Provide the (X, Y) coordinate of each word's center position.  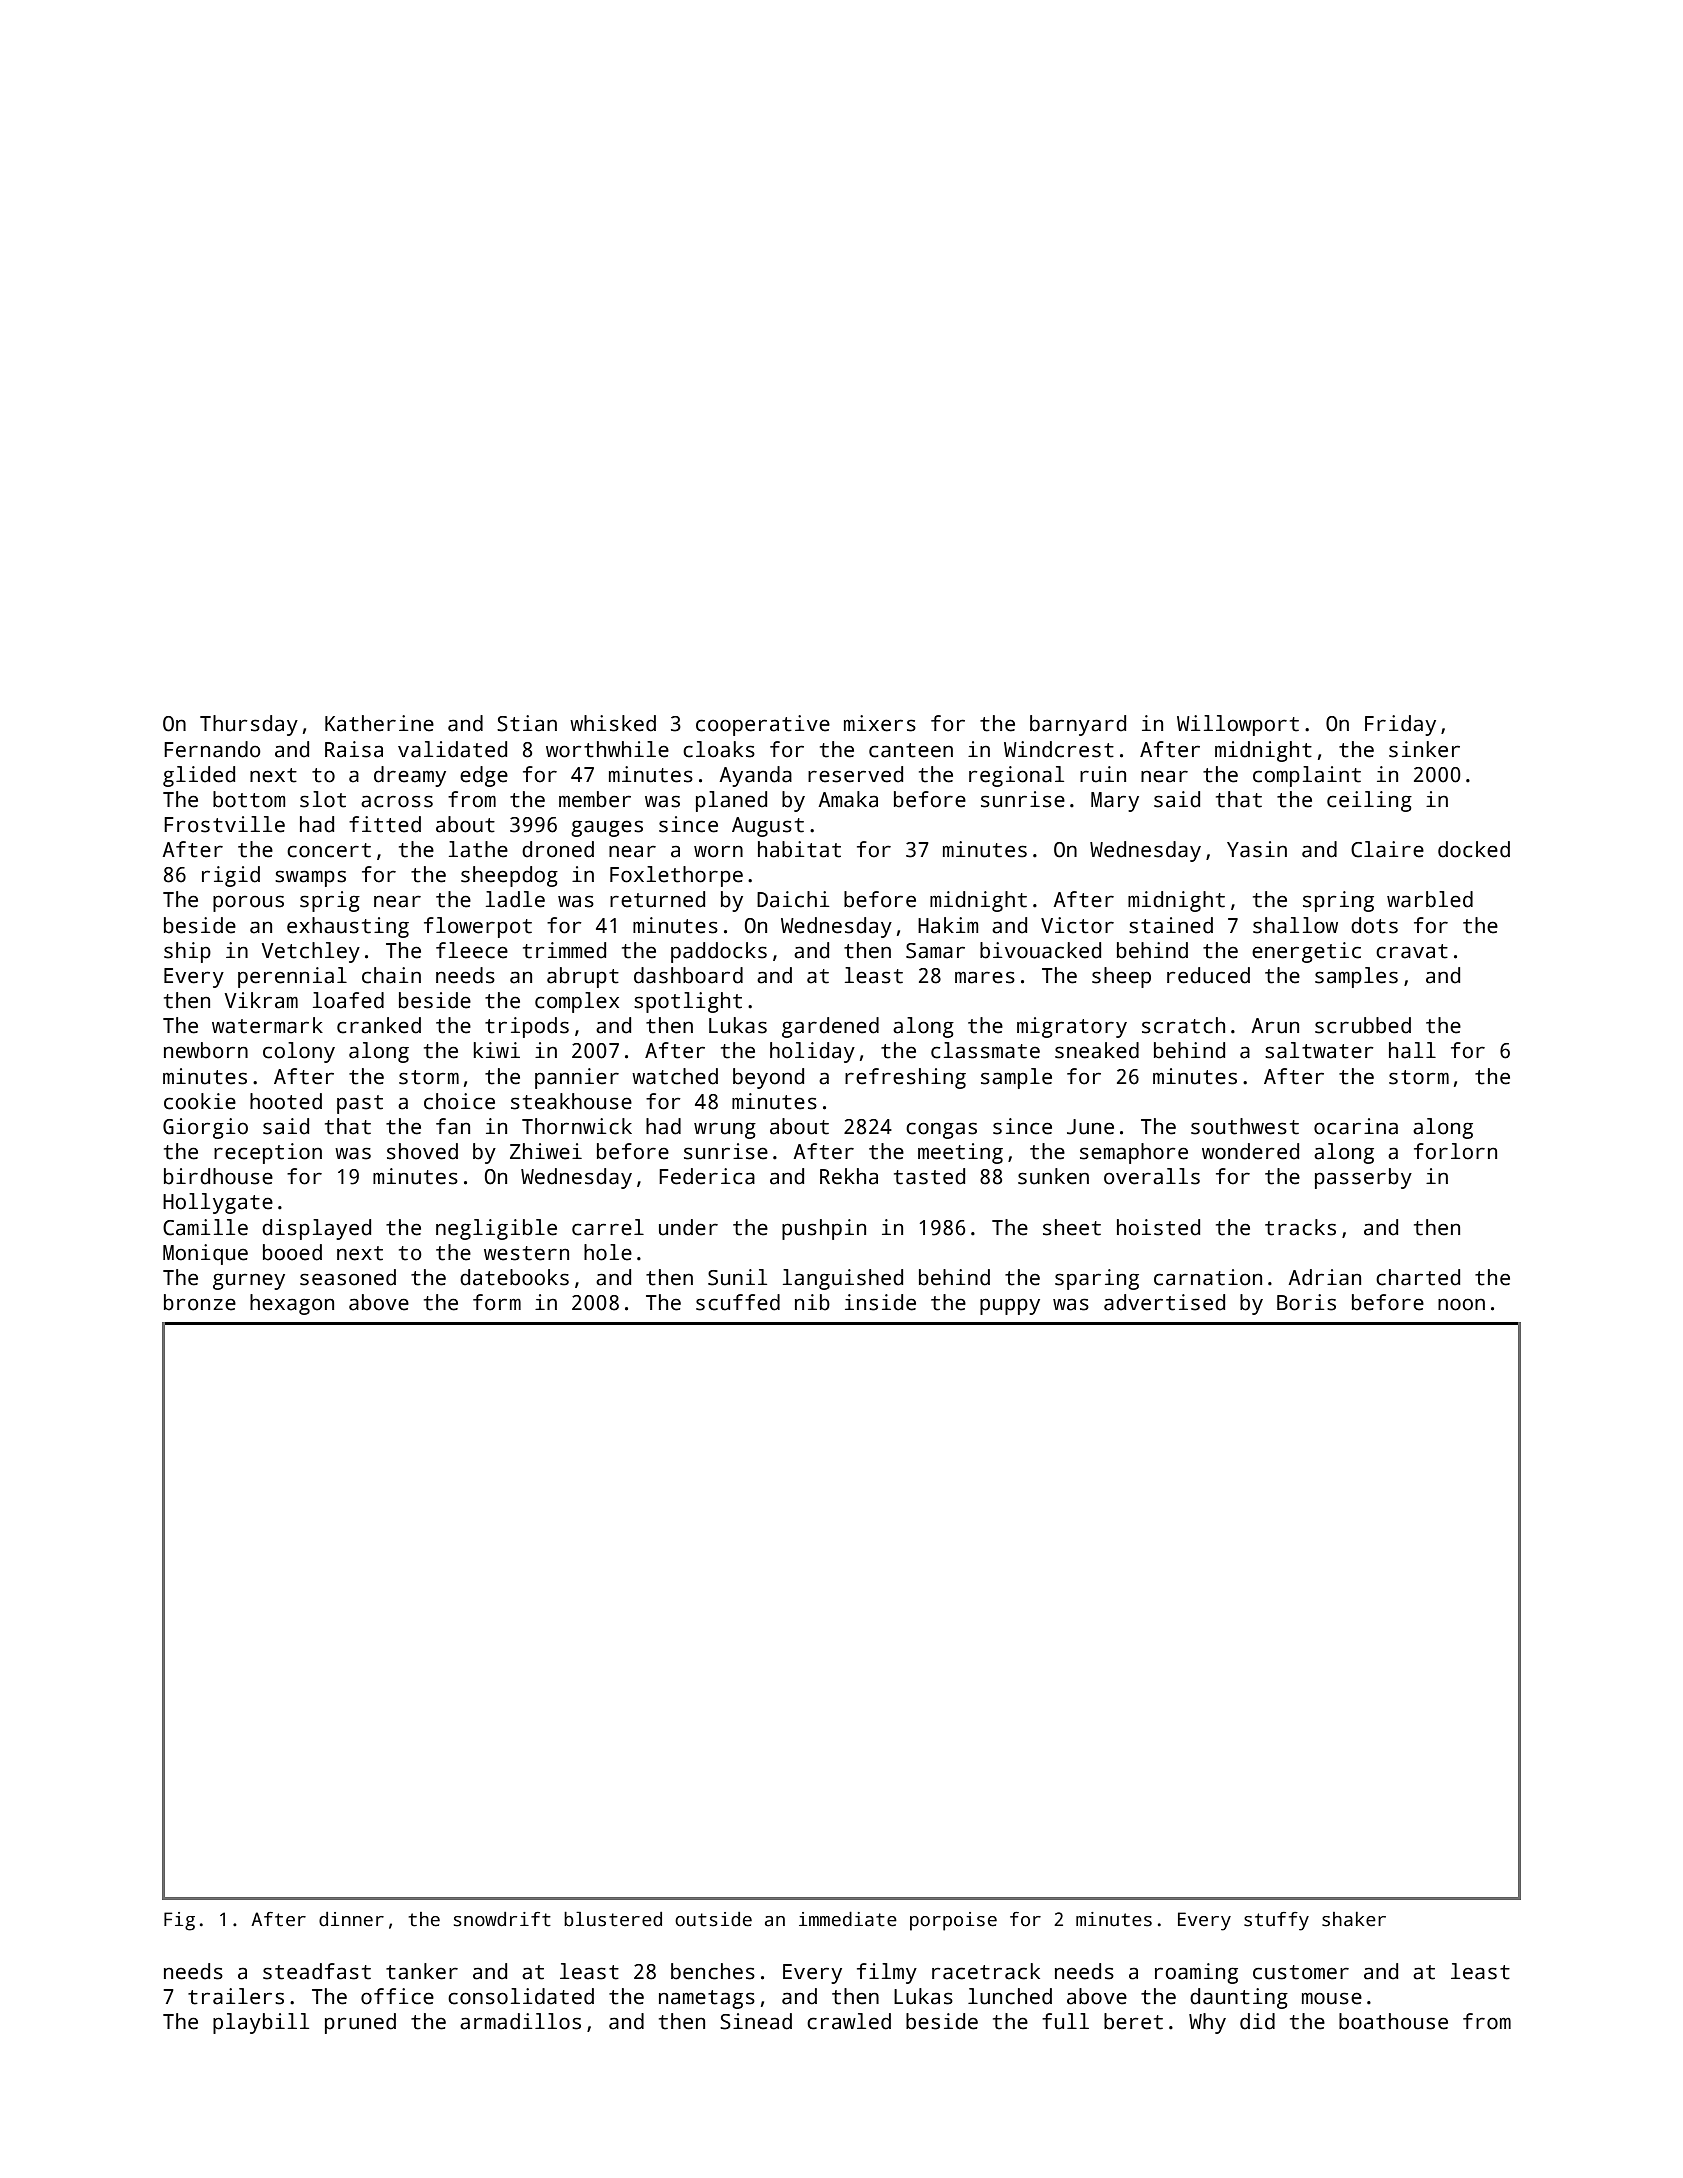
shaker (1354, 1919)
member (595, 799)
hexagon (292, 1304)
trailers (236, 1996)
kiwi (496, 1050)
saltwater (1319, 1050)
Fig (179, 1921)
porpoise (953, 1921)
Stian (527, 723)
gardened (830, 1027)
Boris (1306, 1302)
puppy (1010, 1306)
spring (1338, 901)
